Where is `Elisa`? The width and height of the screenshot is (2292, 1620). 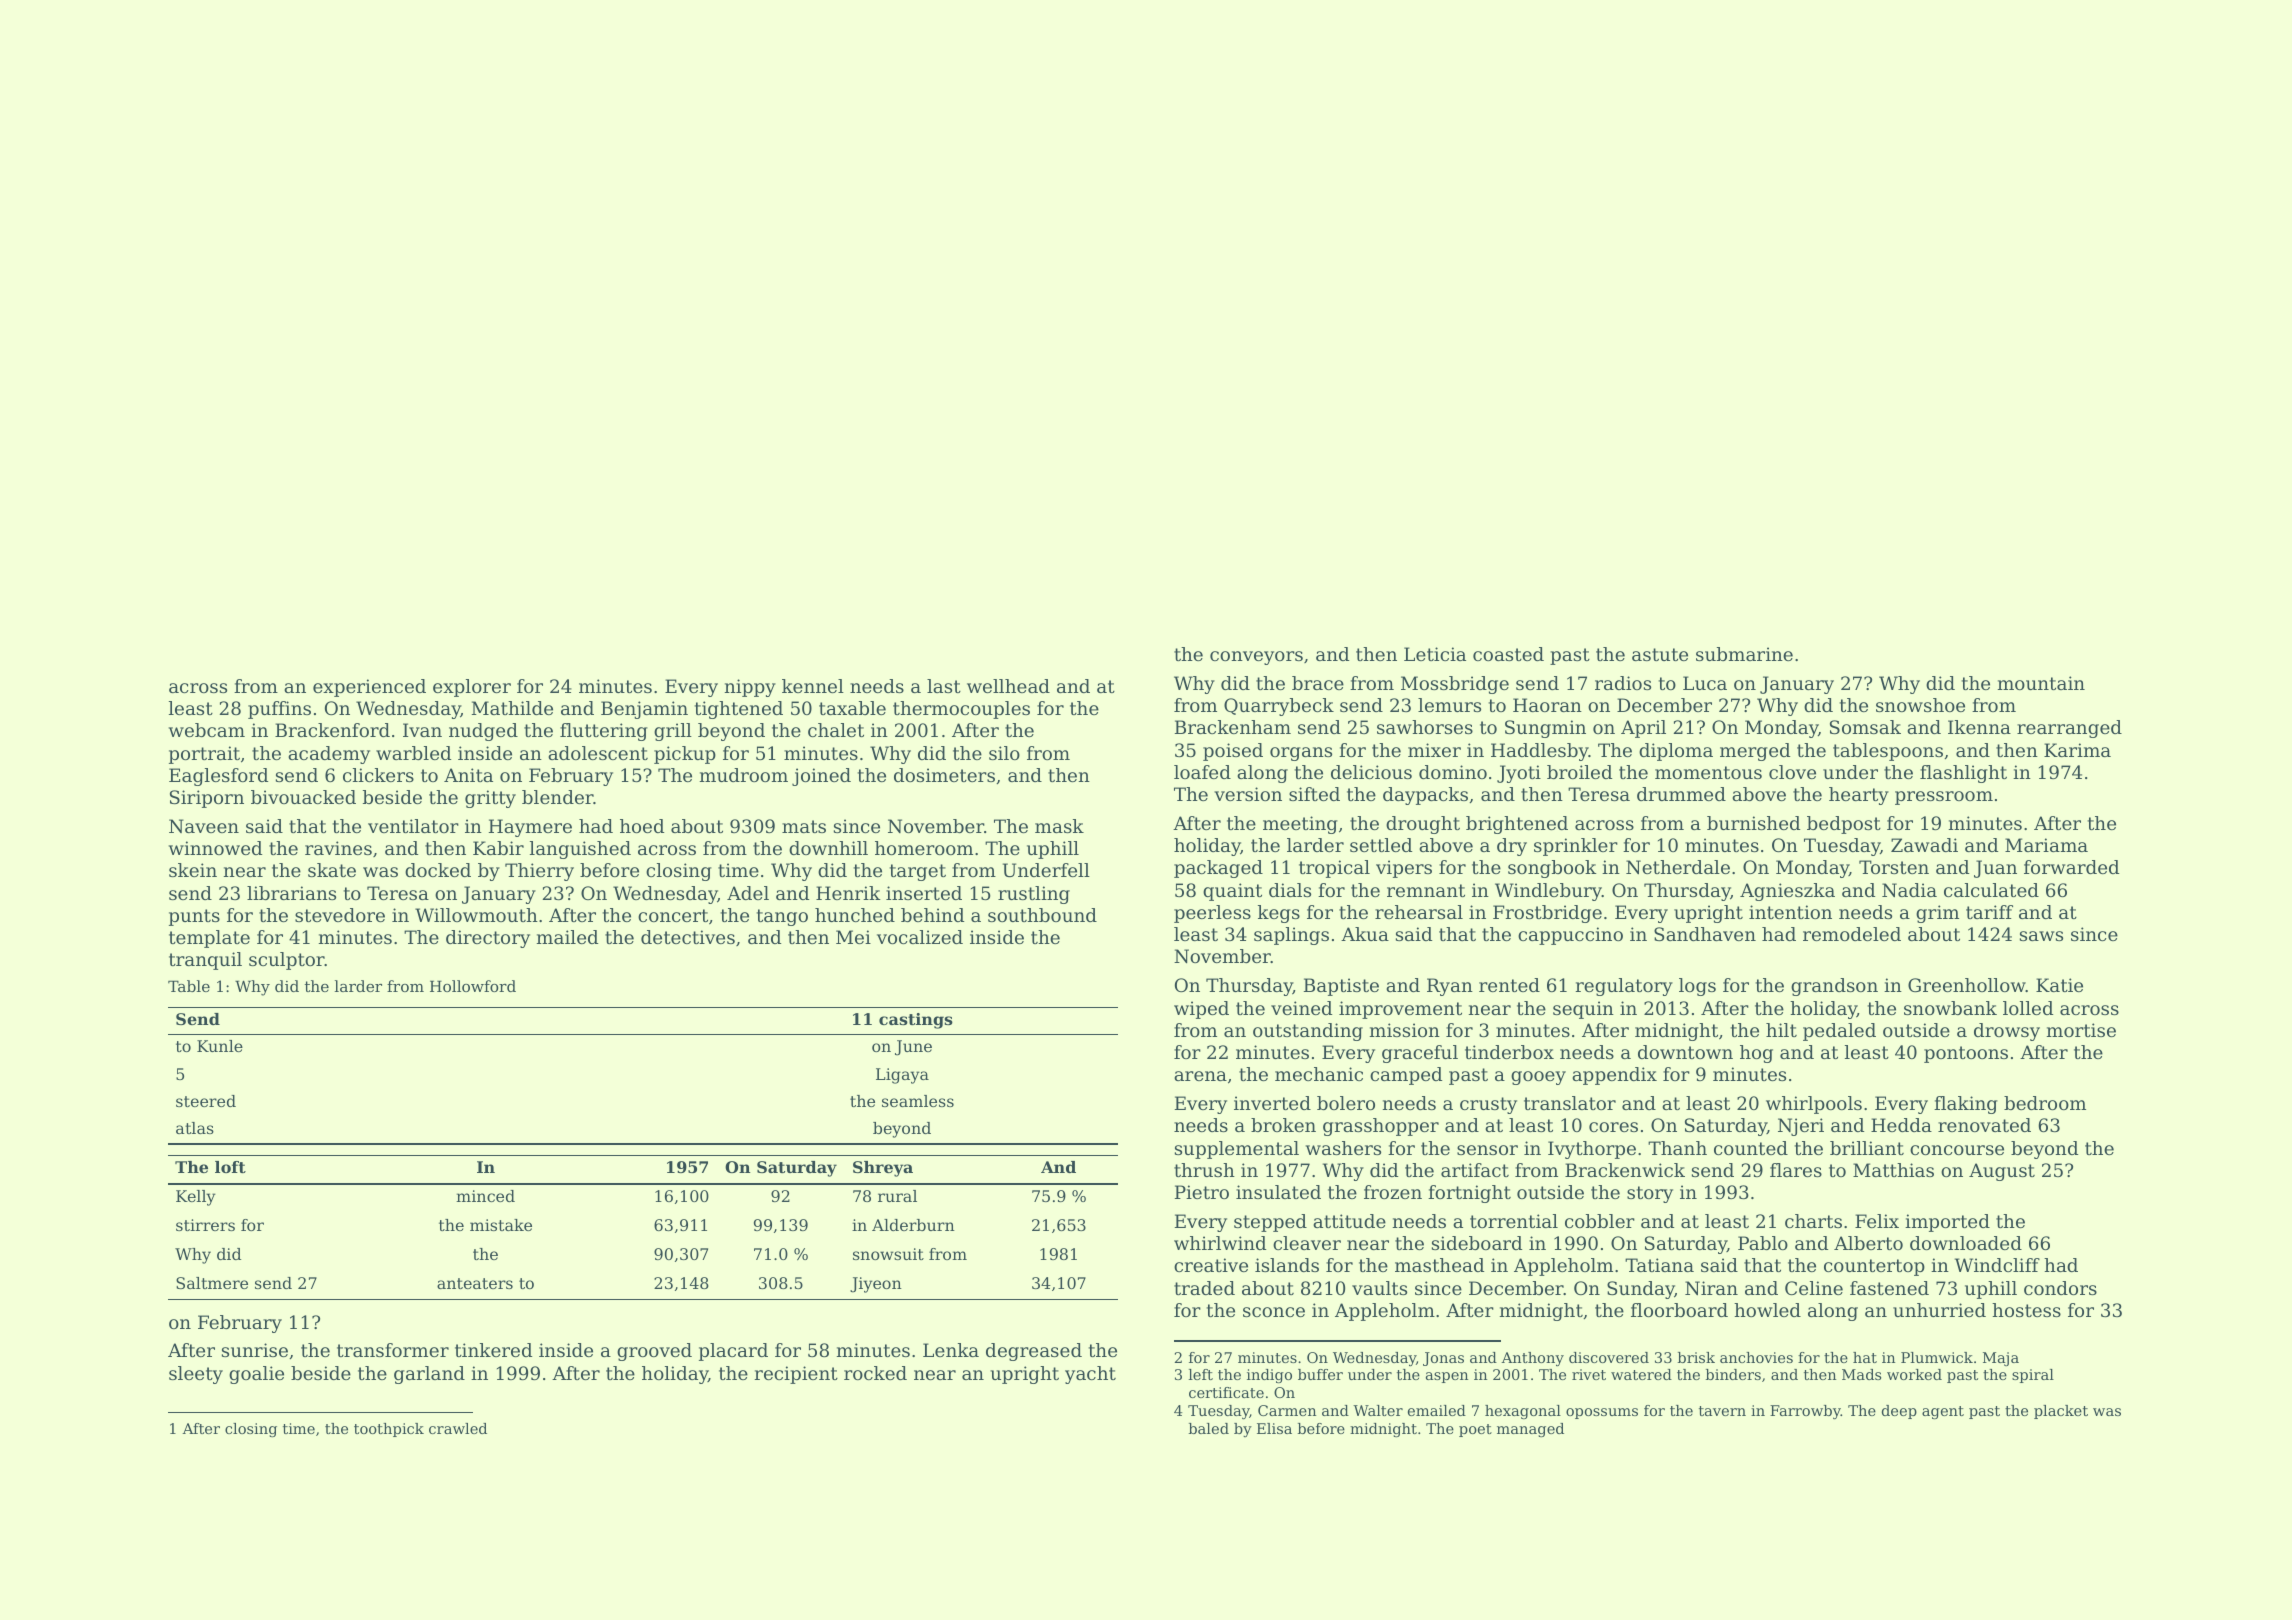
Elisa is located at coordinates (1274, 1428).
